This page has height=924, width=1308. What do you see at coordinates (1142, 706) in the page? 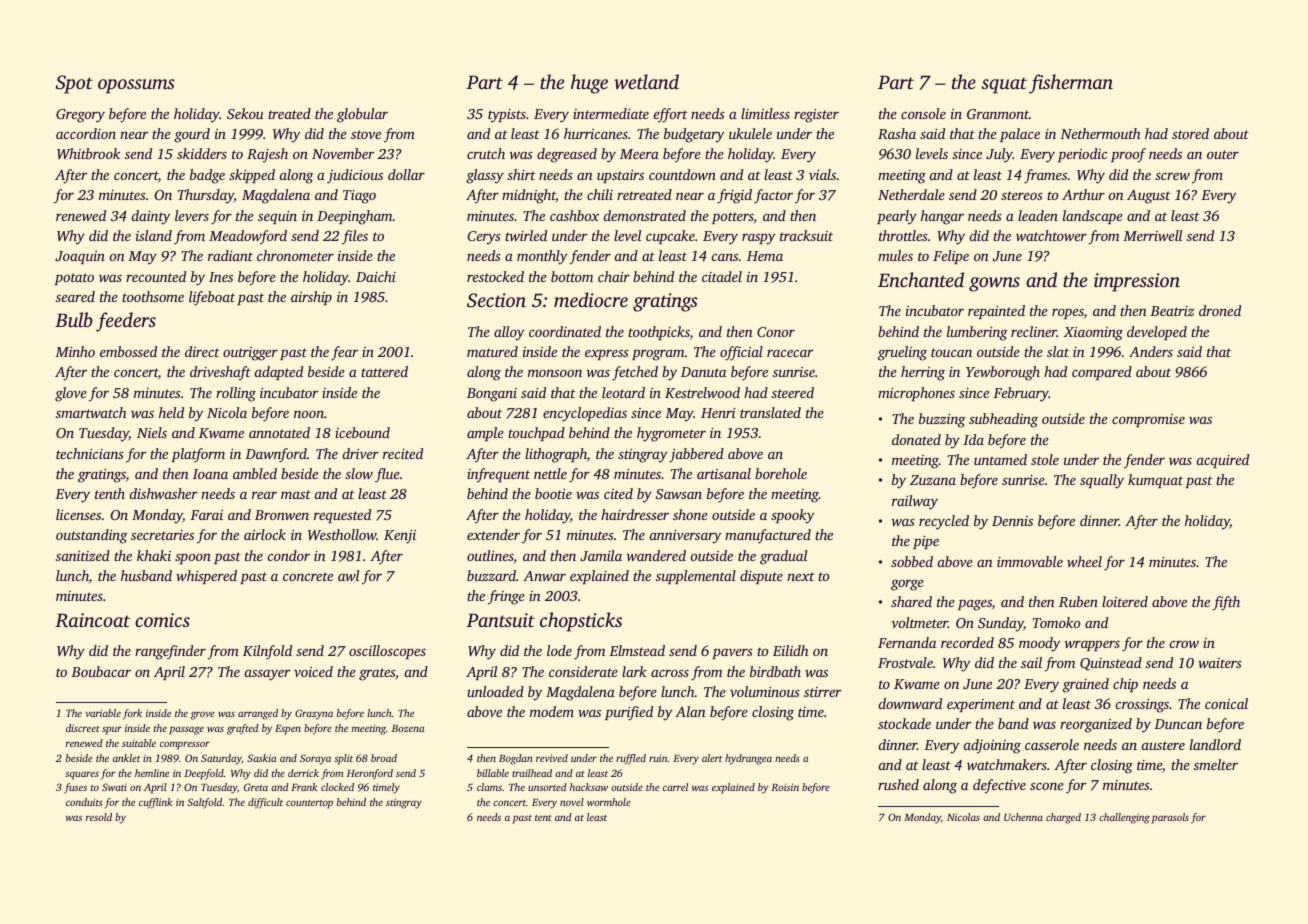
I see `crossings` at bounding box center [1142, 706].
